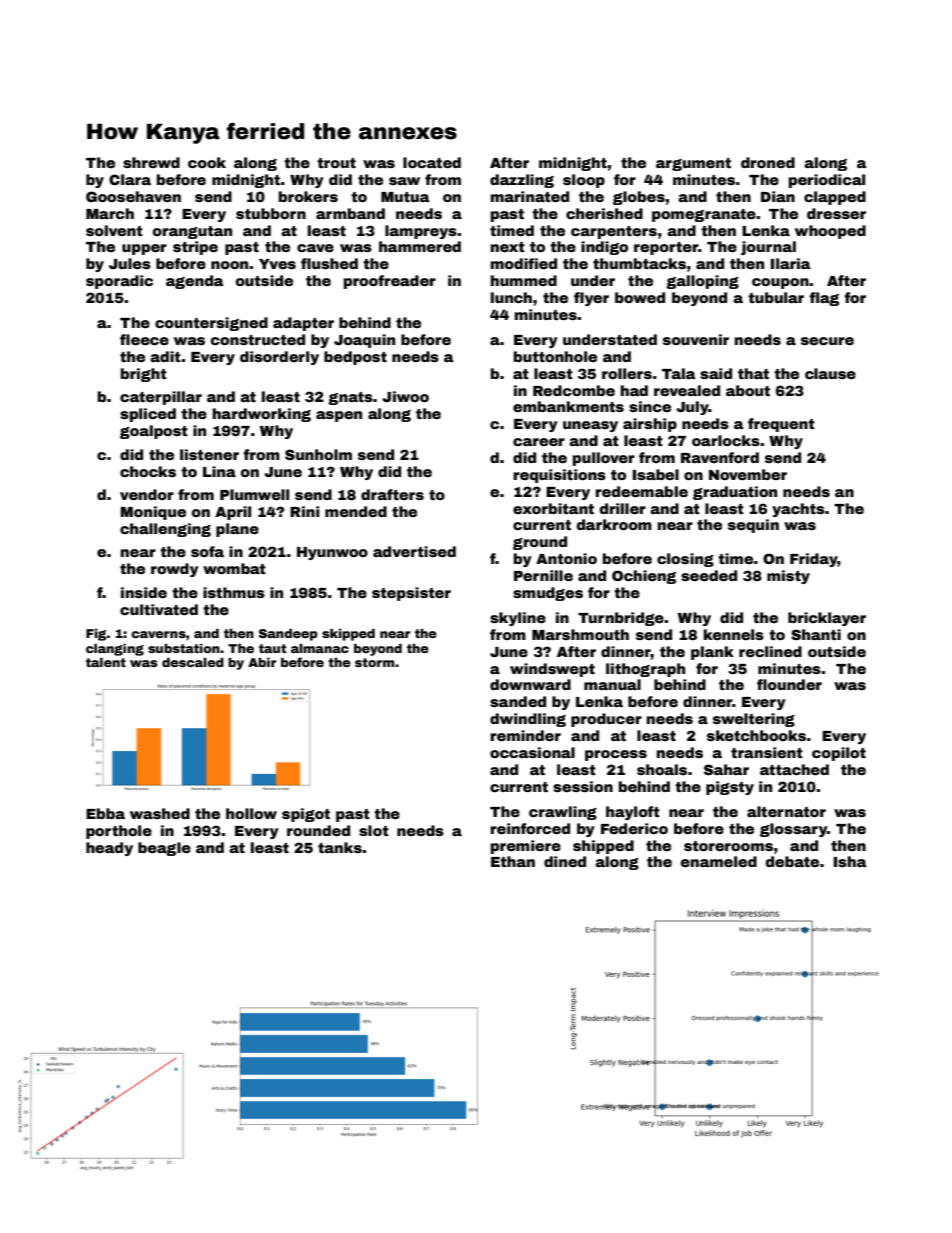  What do you see at coordinates (850, 861) in the screenshot?
I see `Isha` at bounding box center [850, 861].
